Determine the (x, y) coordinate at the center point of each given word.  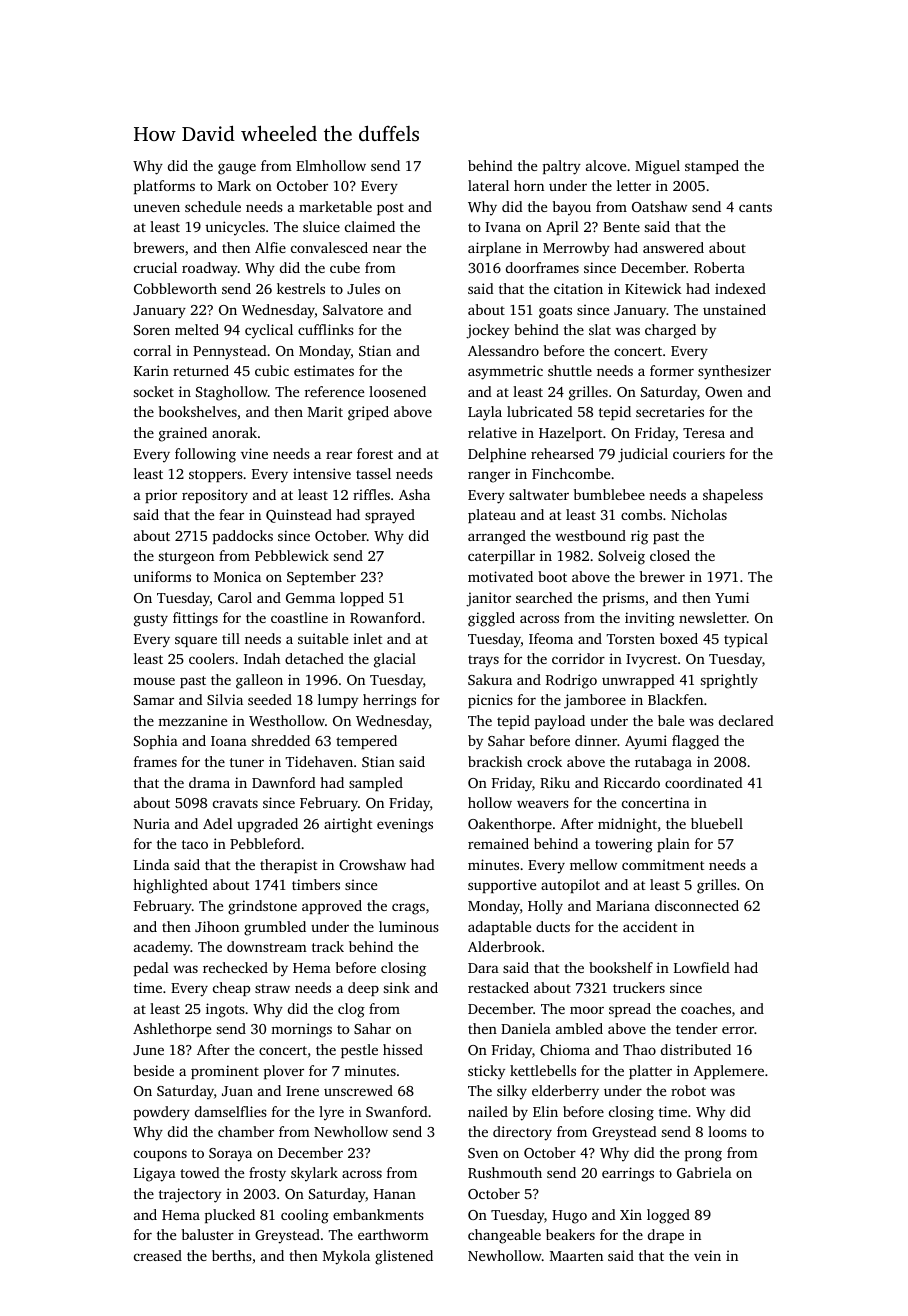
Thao (639, 1049)
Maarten (576, 1256)
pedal (151, 969)
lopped (362, 599)
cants (755, 207)
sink (397, 987)
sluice (321, 226)
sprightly (729, 681)
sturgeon (186, 558)
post (390, 209)
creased (158, 1255)
